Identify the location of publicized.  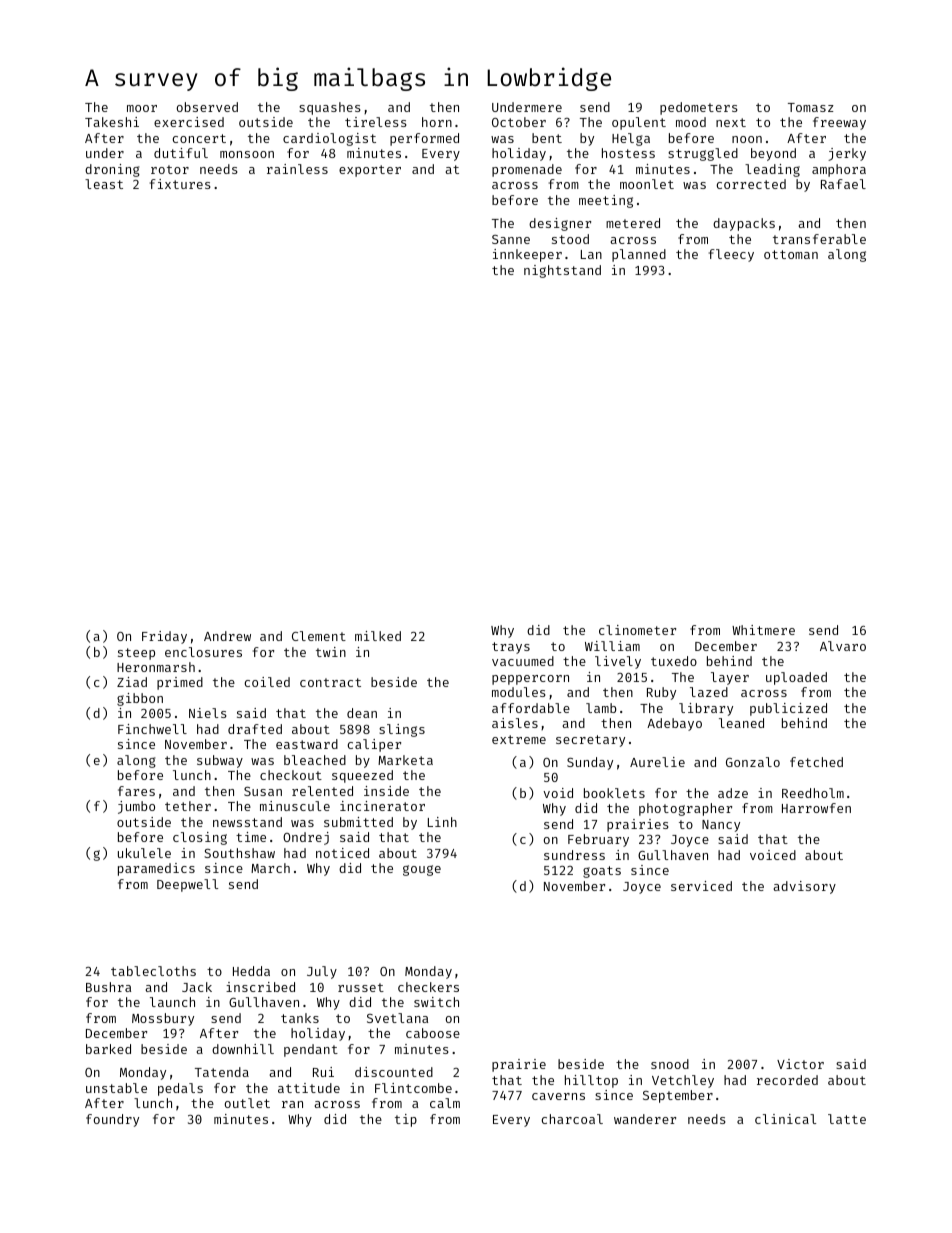
(788, 709).
